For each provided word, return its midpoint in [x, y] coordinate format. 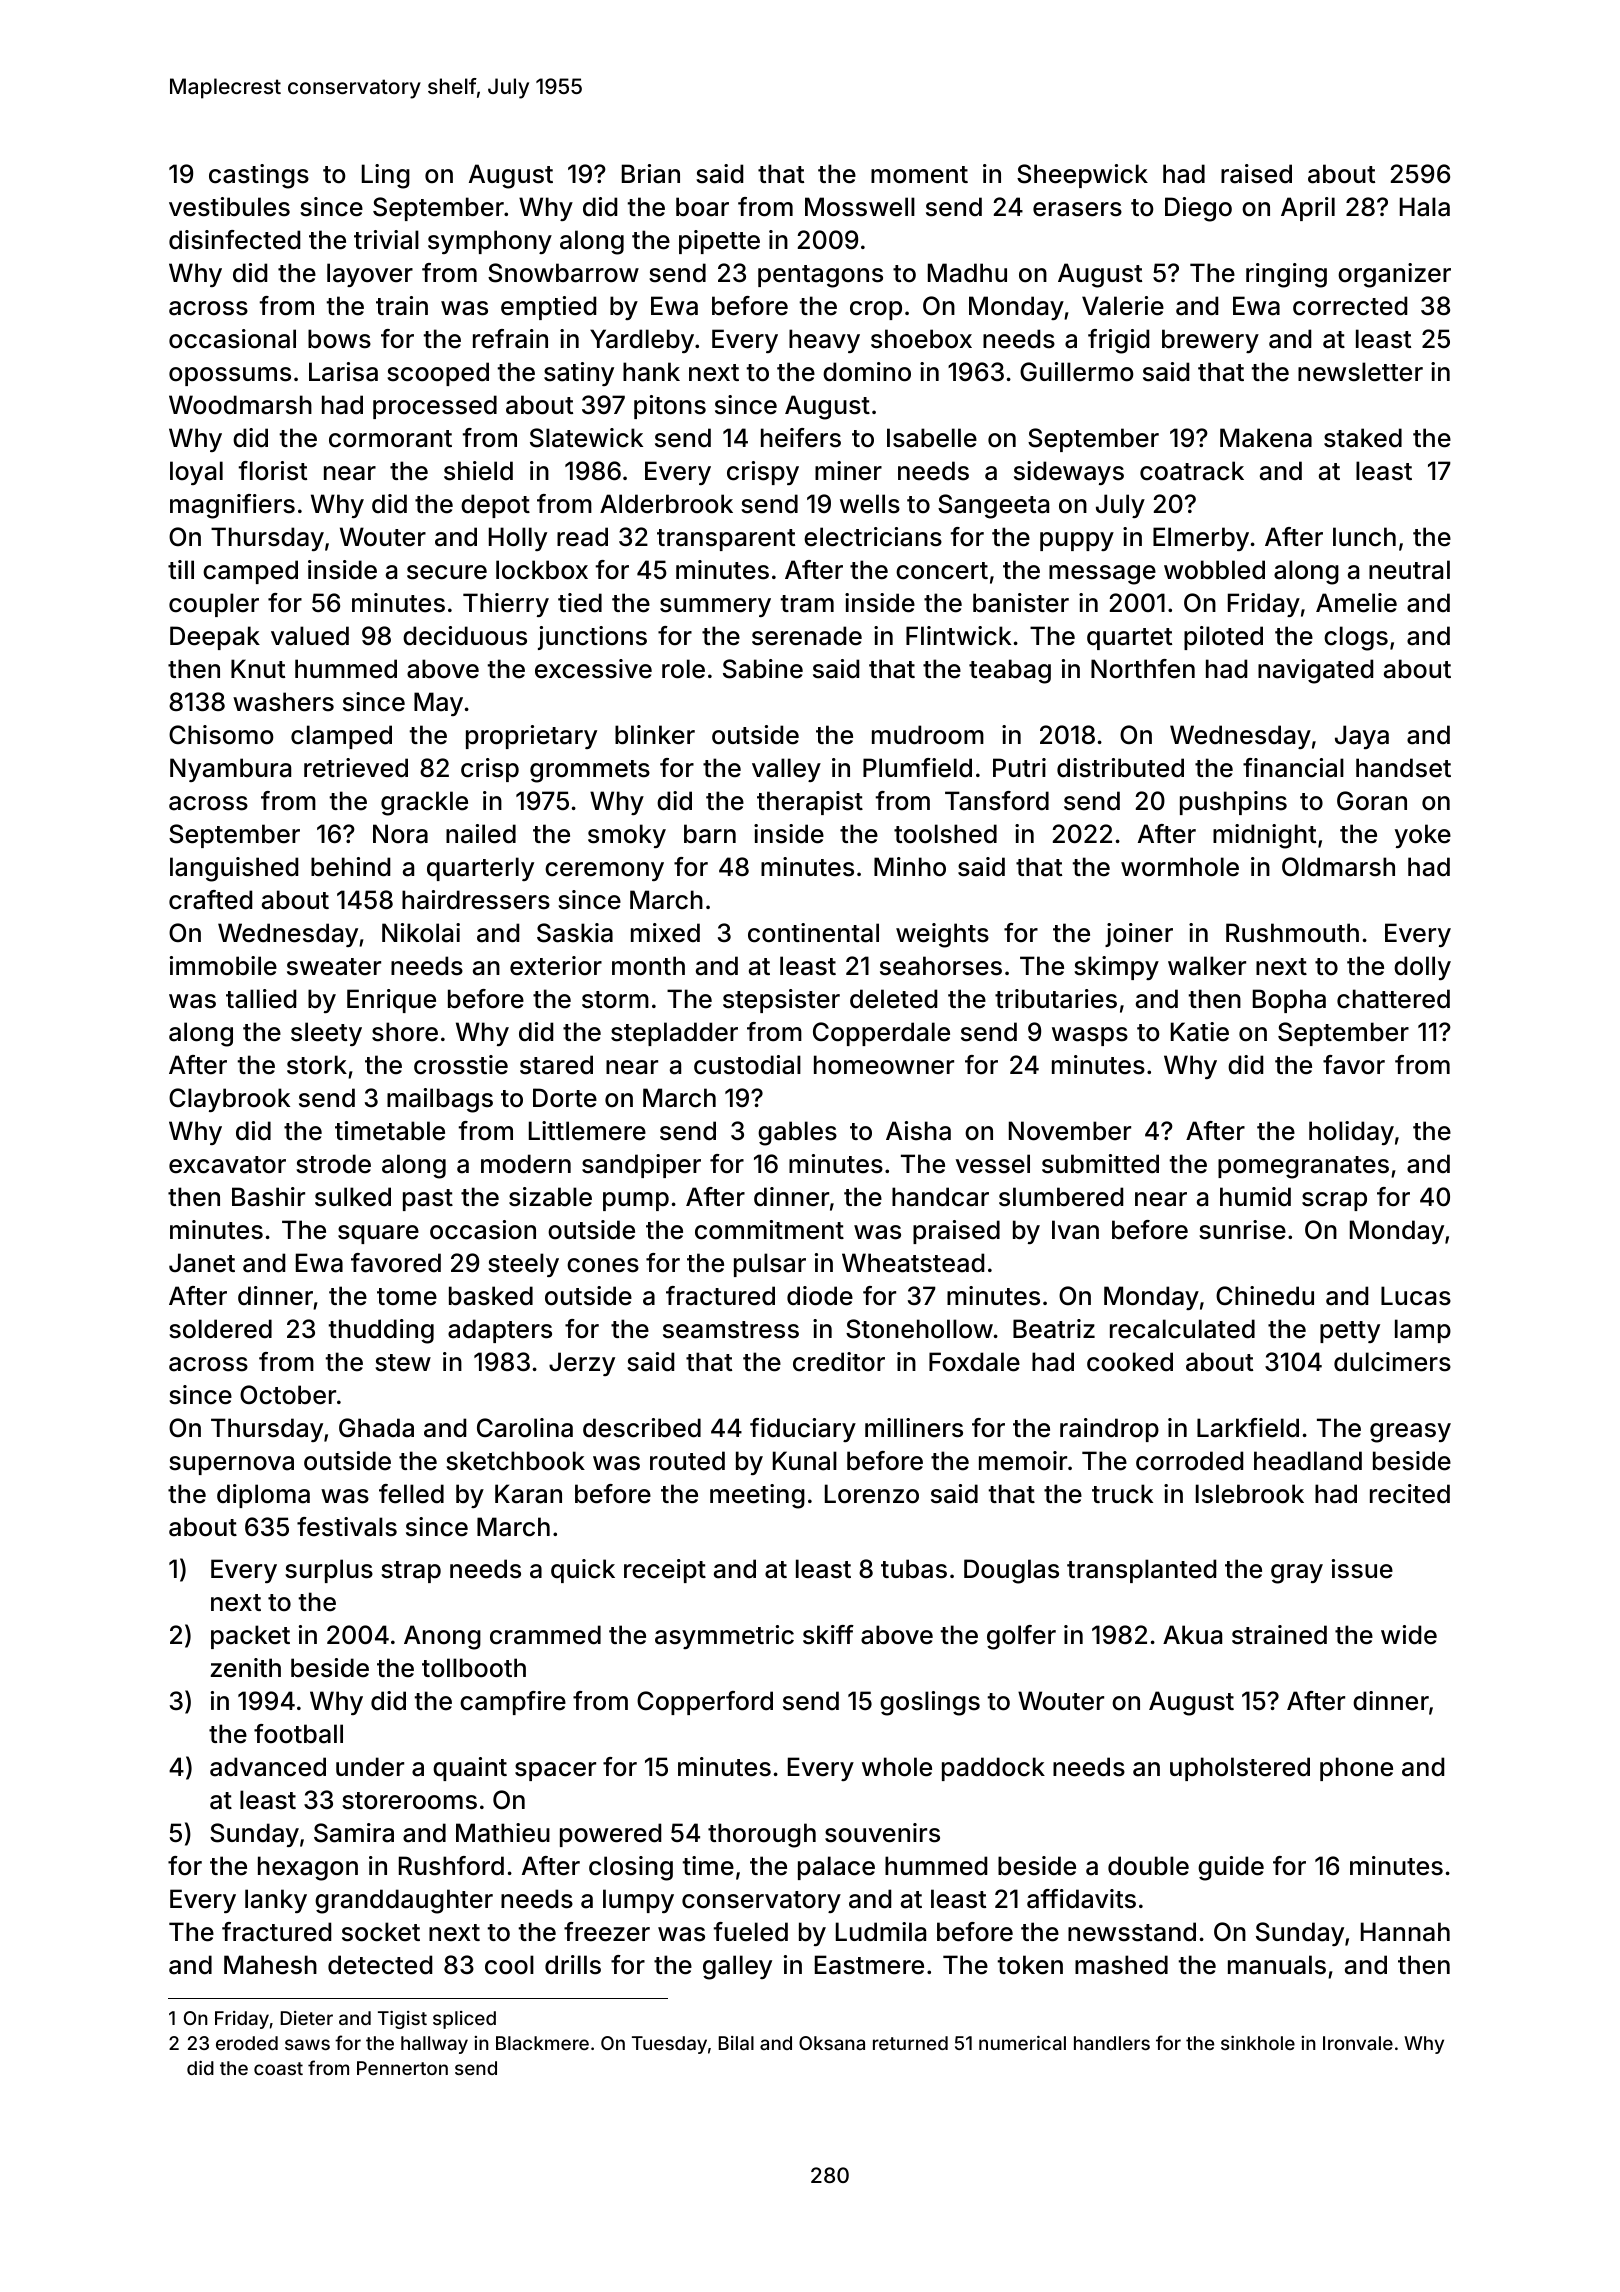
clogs [1356, 638]
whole [897, 1767]
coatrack [1192, 471]
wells [870, 504]
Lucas [1416, 1296]
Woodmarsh [240, 405]
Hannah [1405, 1932]
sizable [550, 1197]
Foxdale [974, 1362]
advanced [268, 1767]
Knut [258, 668]
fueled [750, 1932]
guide [1231, 1868]
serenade [807, 636]
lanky [276, 1901]
